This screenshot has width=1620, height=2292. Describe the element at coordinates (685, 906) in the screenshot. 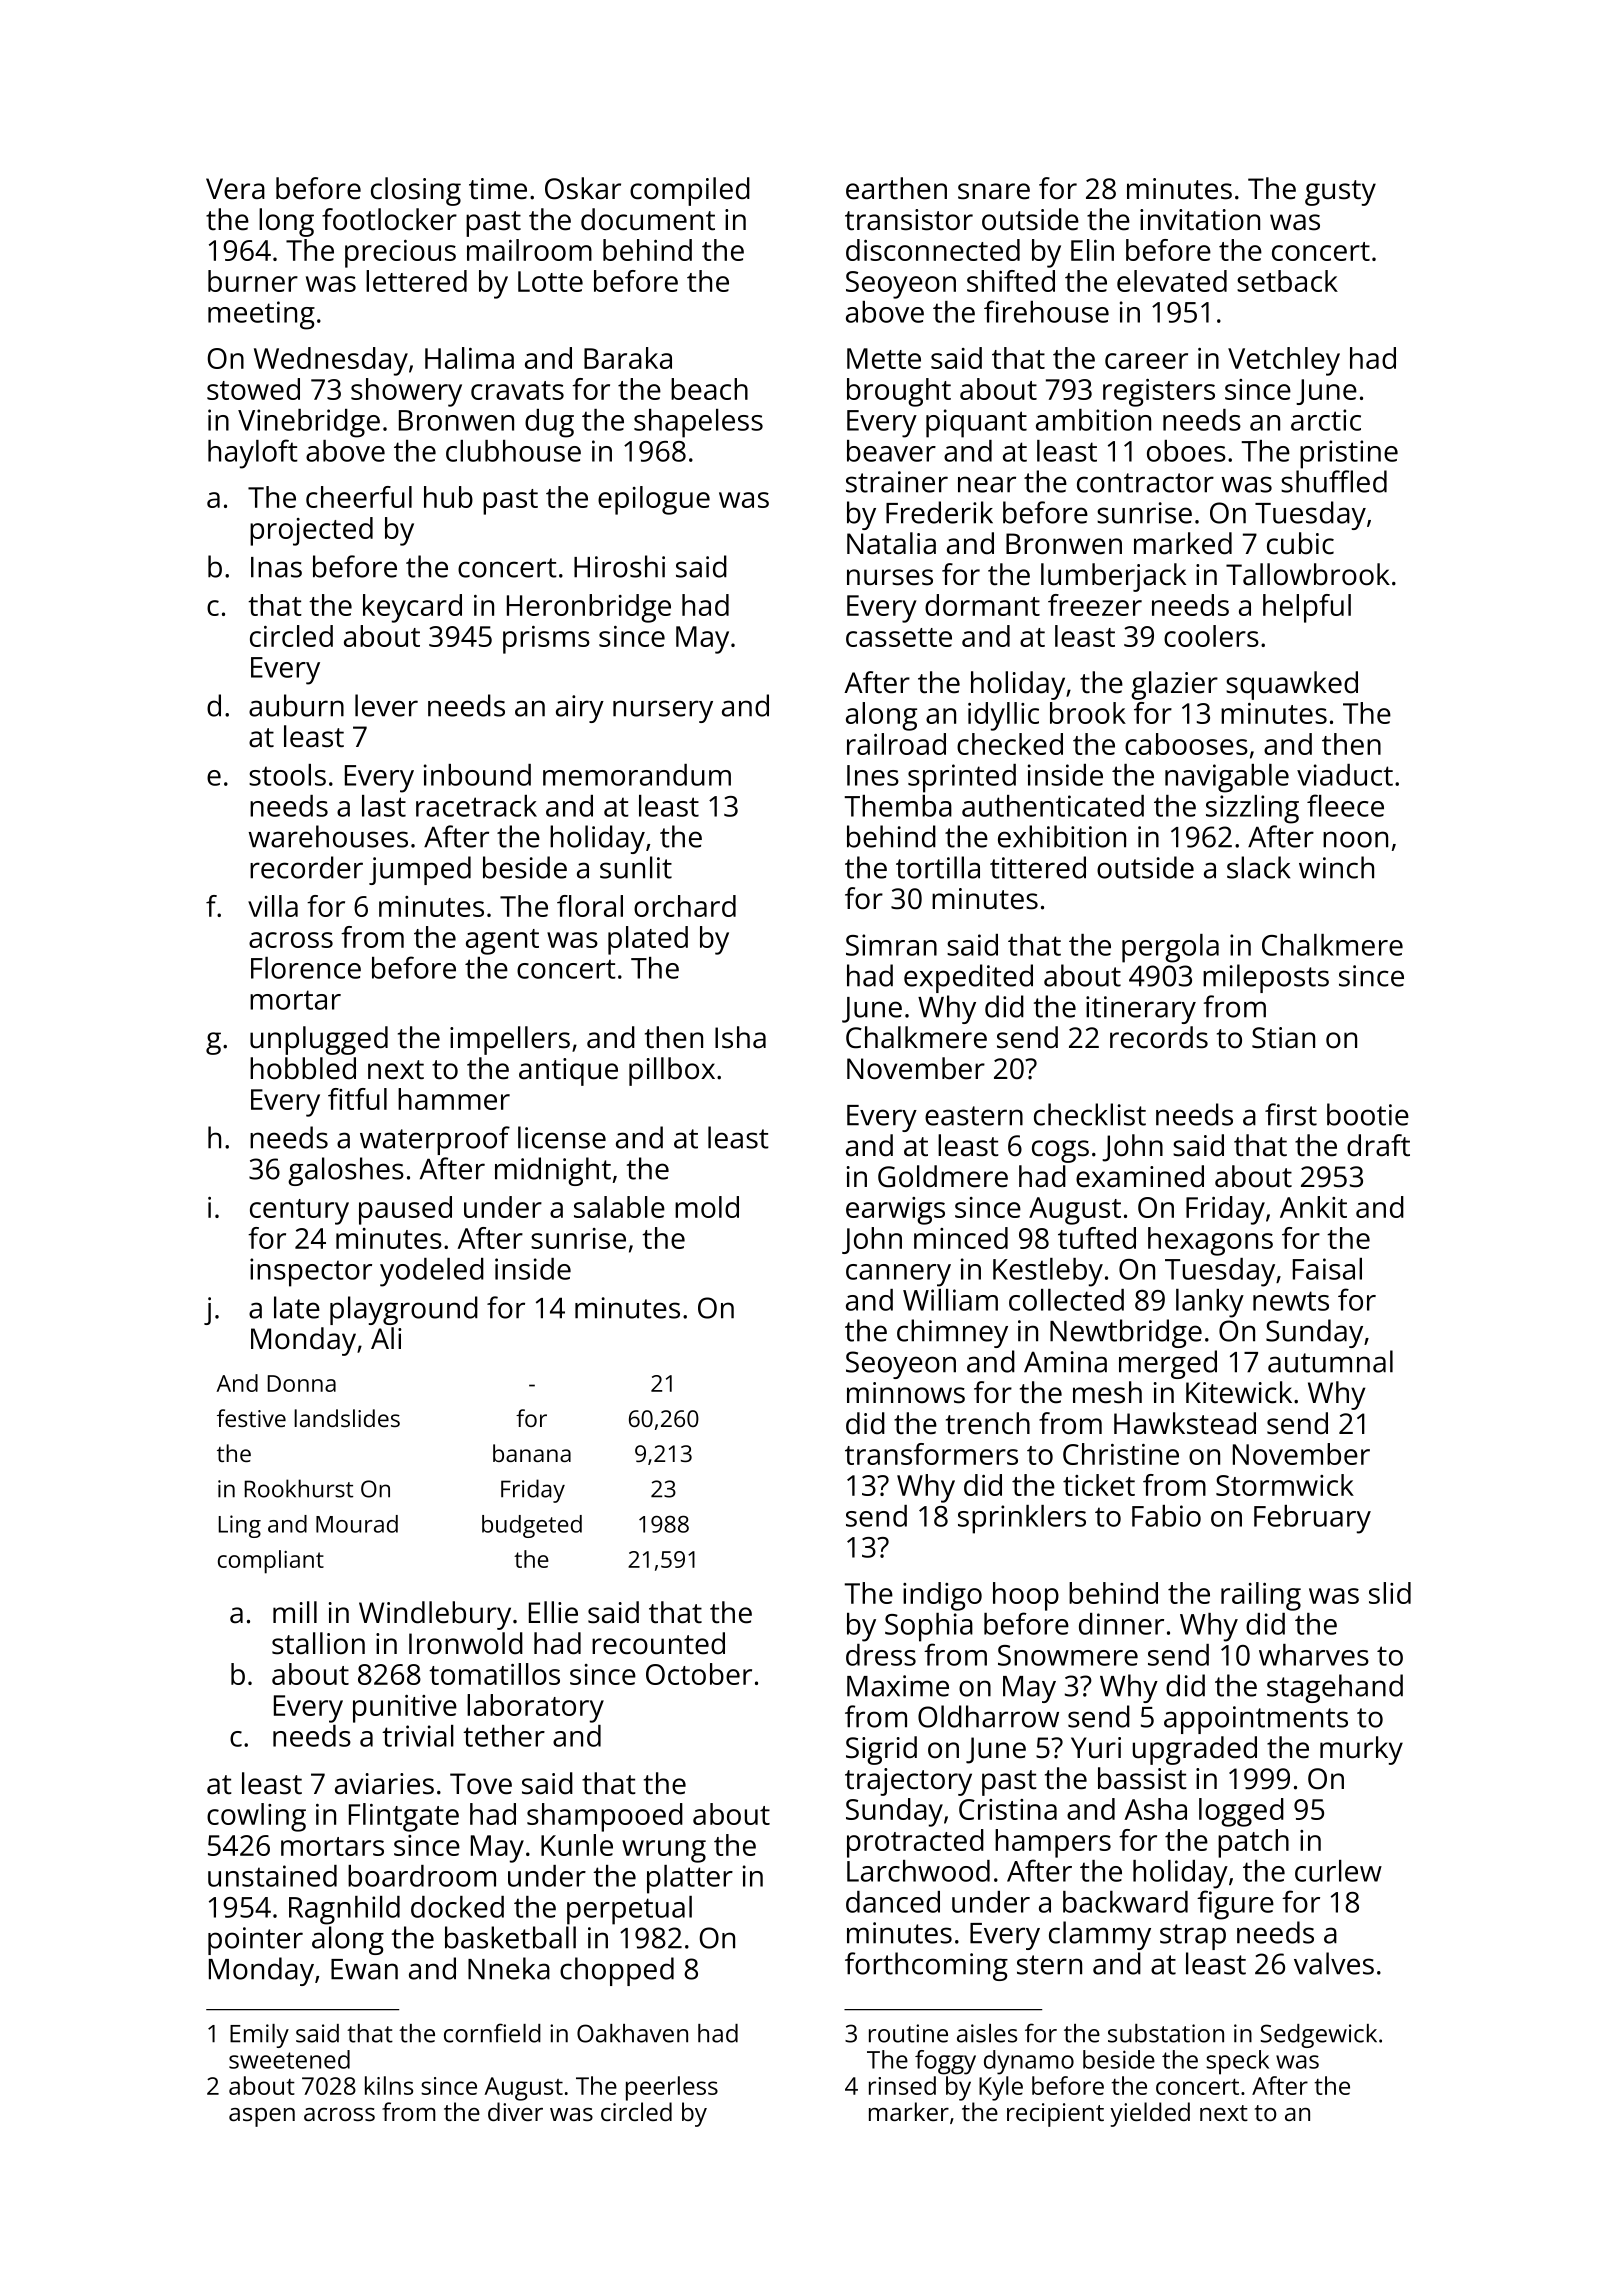

I see `orchard` at that location.
